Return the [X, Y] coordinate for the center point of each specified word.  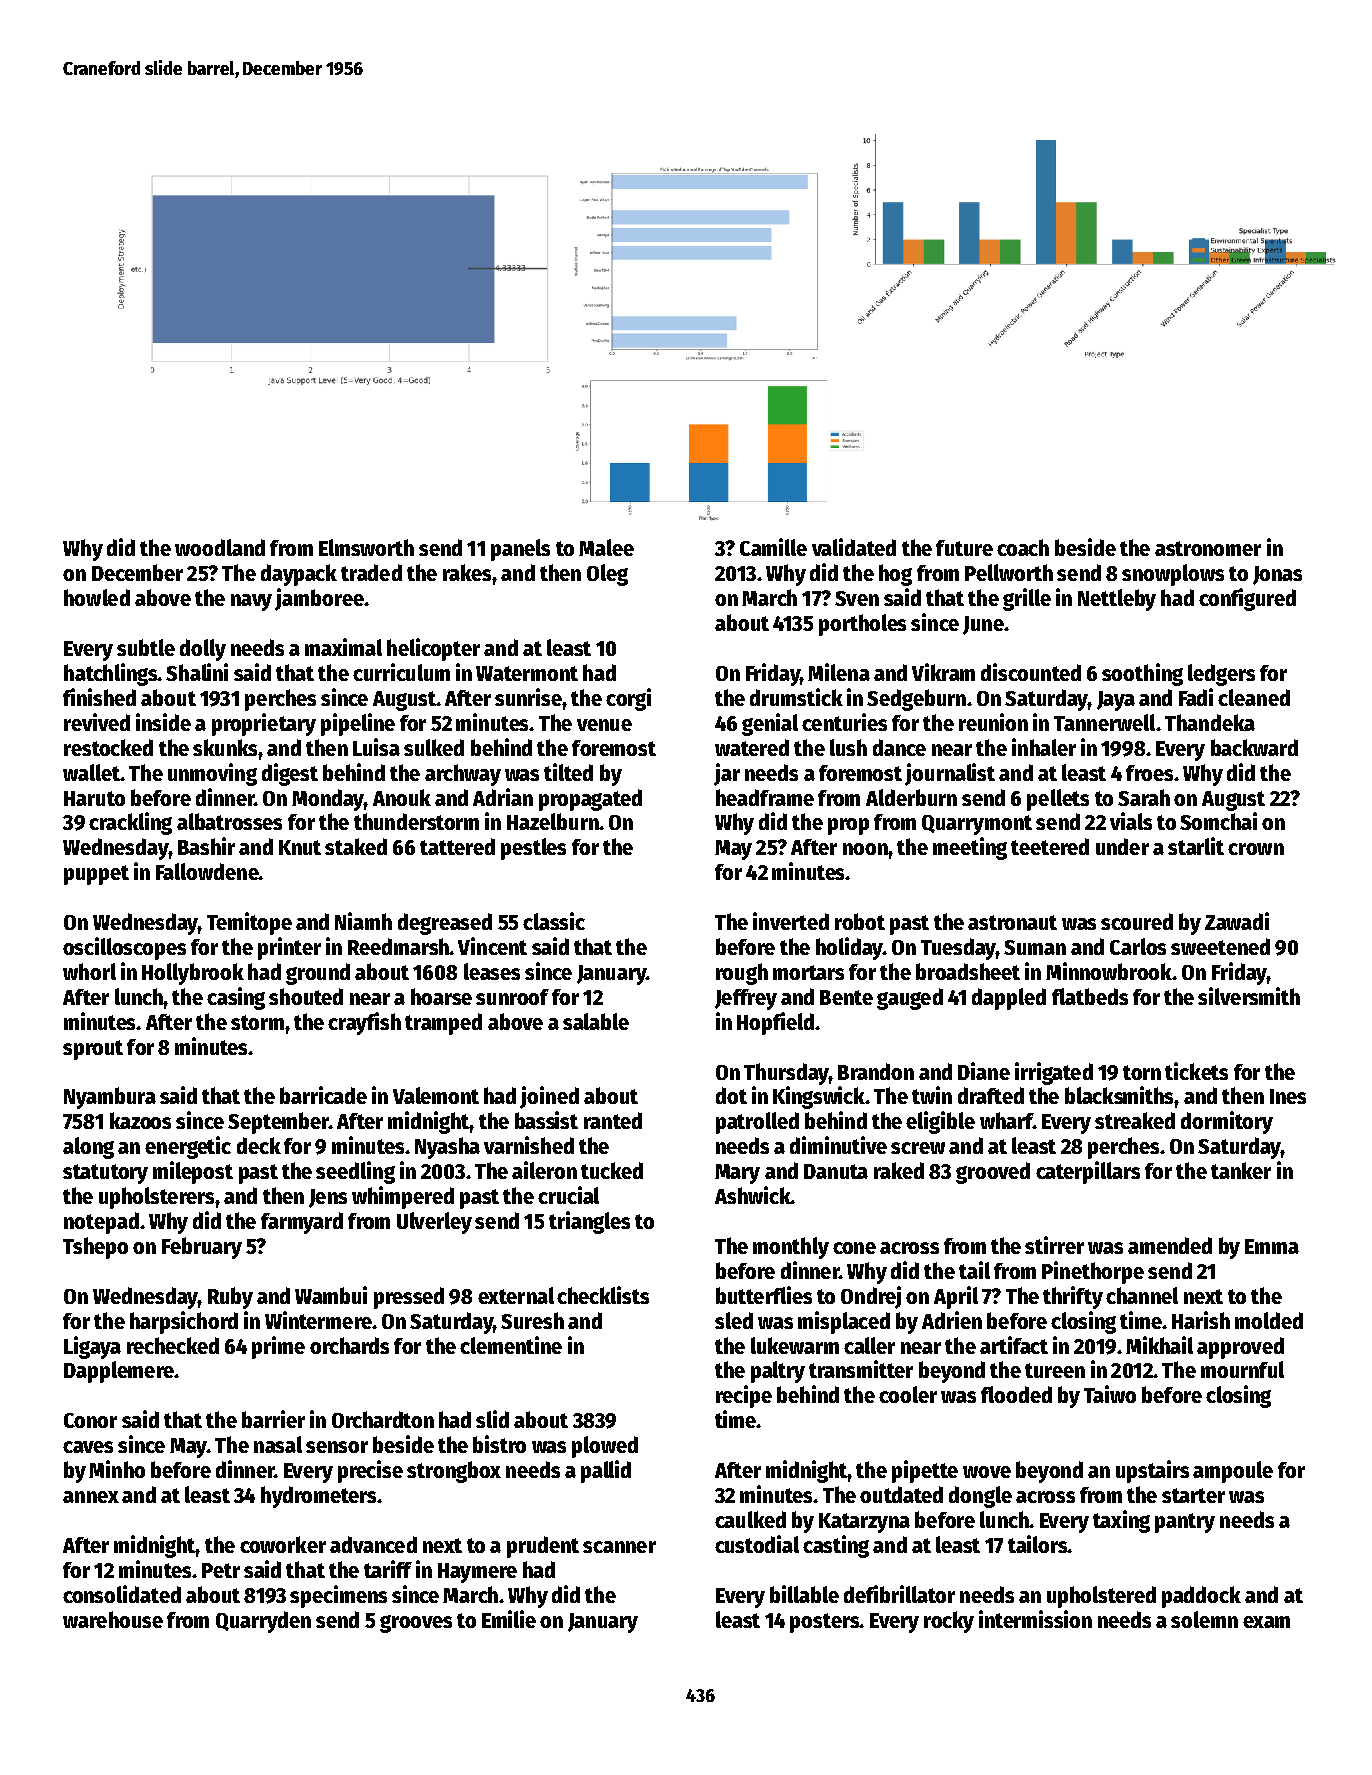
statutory [105, 1174]
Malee [606, 547]
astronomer [1208, 548]
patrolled [757, 1123]
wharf [1006, 1120]
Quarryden [263, 1622]
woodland [220, 547]
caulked [750, 1519]
